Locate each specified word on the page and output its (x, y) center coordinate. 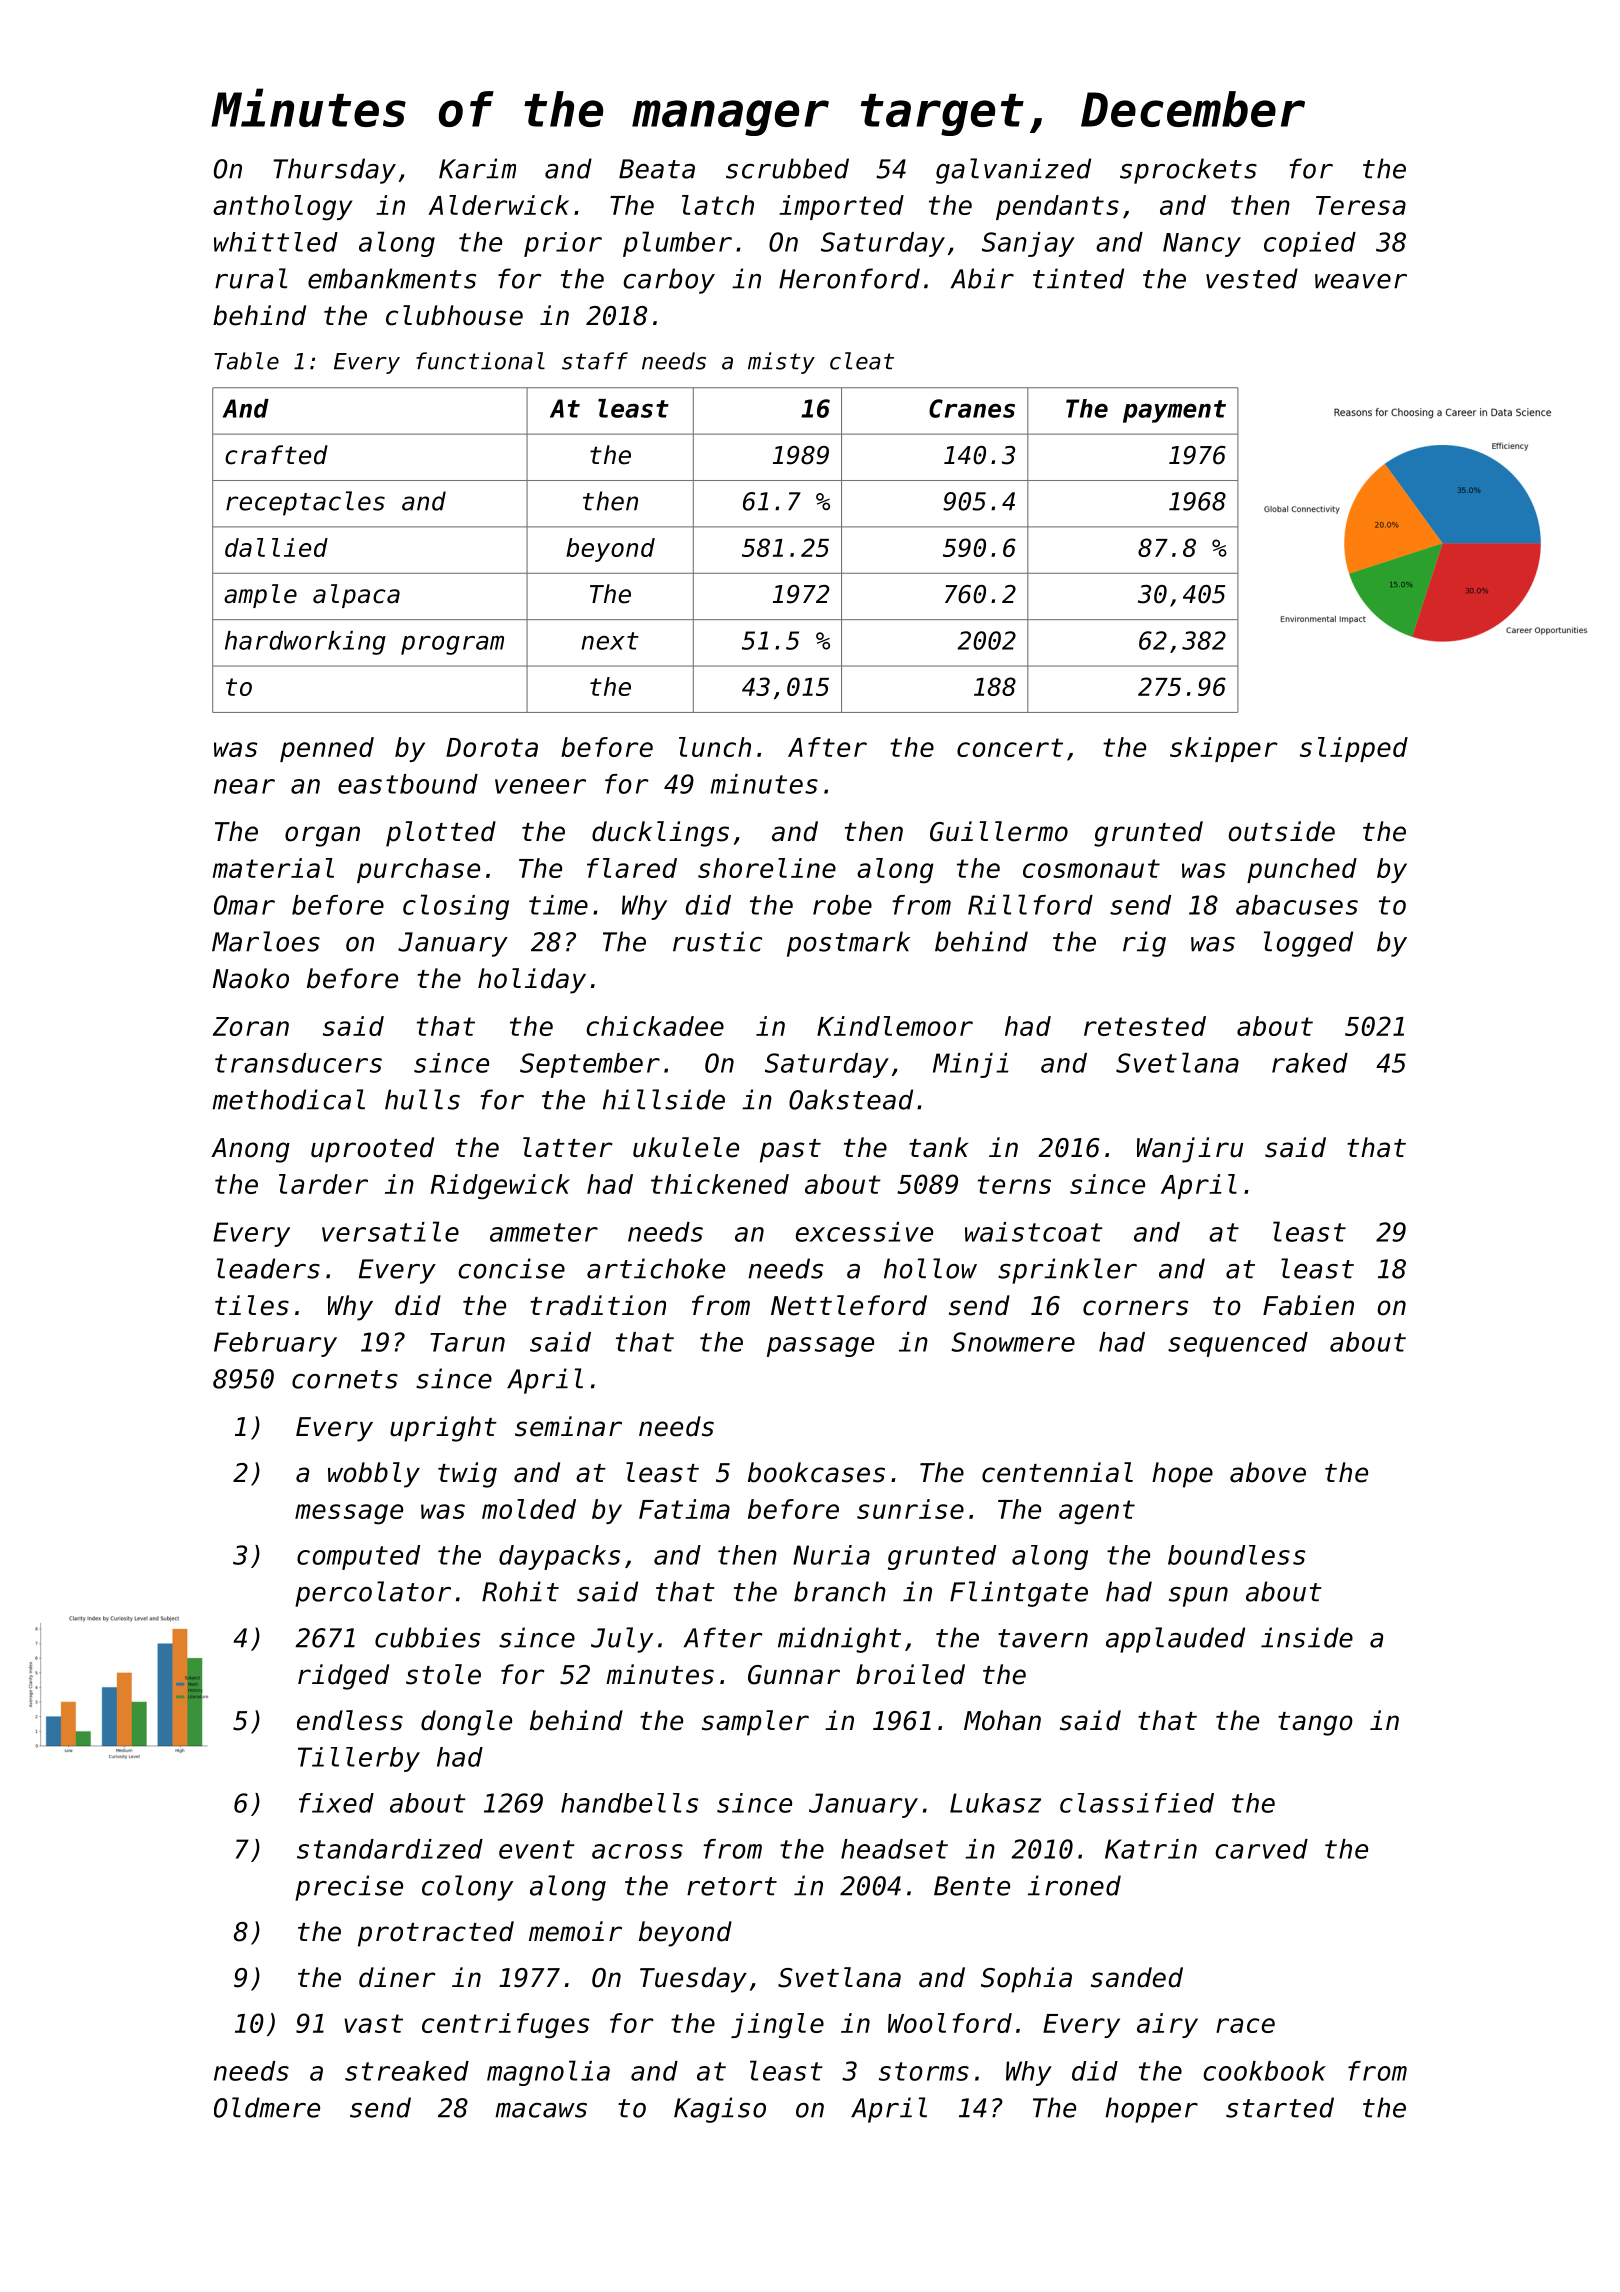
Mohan (1002, 1720)
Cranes (972, 408)
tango (1315, 1724)
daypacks (559, 1557)
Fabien (1308, 1305)
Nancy (1202, 245)
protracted (436, 1934)
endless (350, 1720)
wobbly (374, 1475)
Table (246, 361)
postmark (848, 944)
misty (781, 363)
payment (1174, 411)
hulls (422, 1099)
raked (1310, 1063)
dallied (276, 547)
